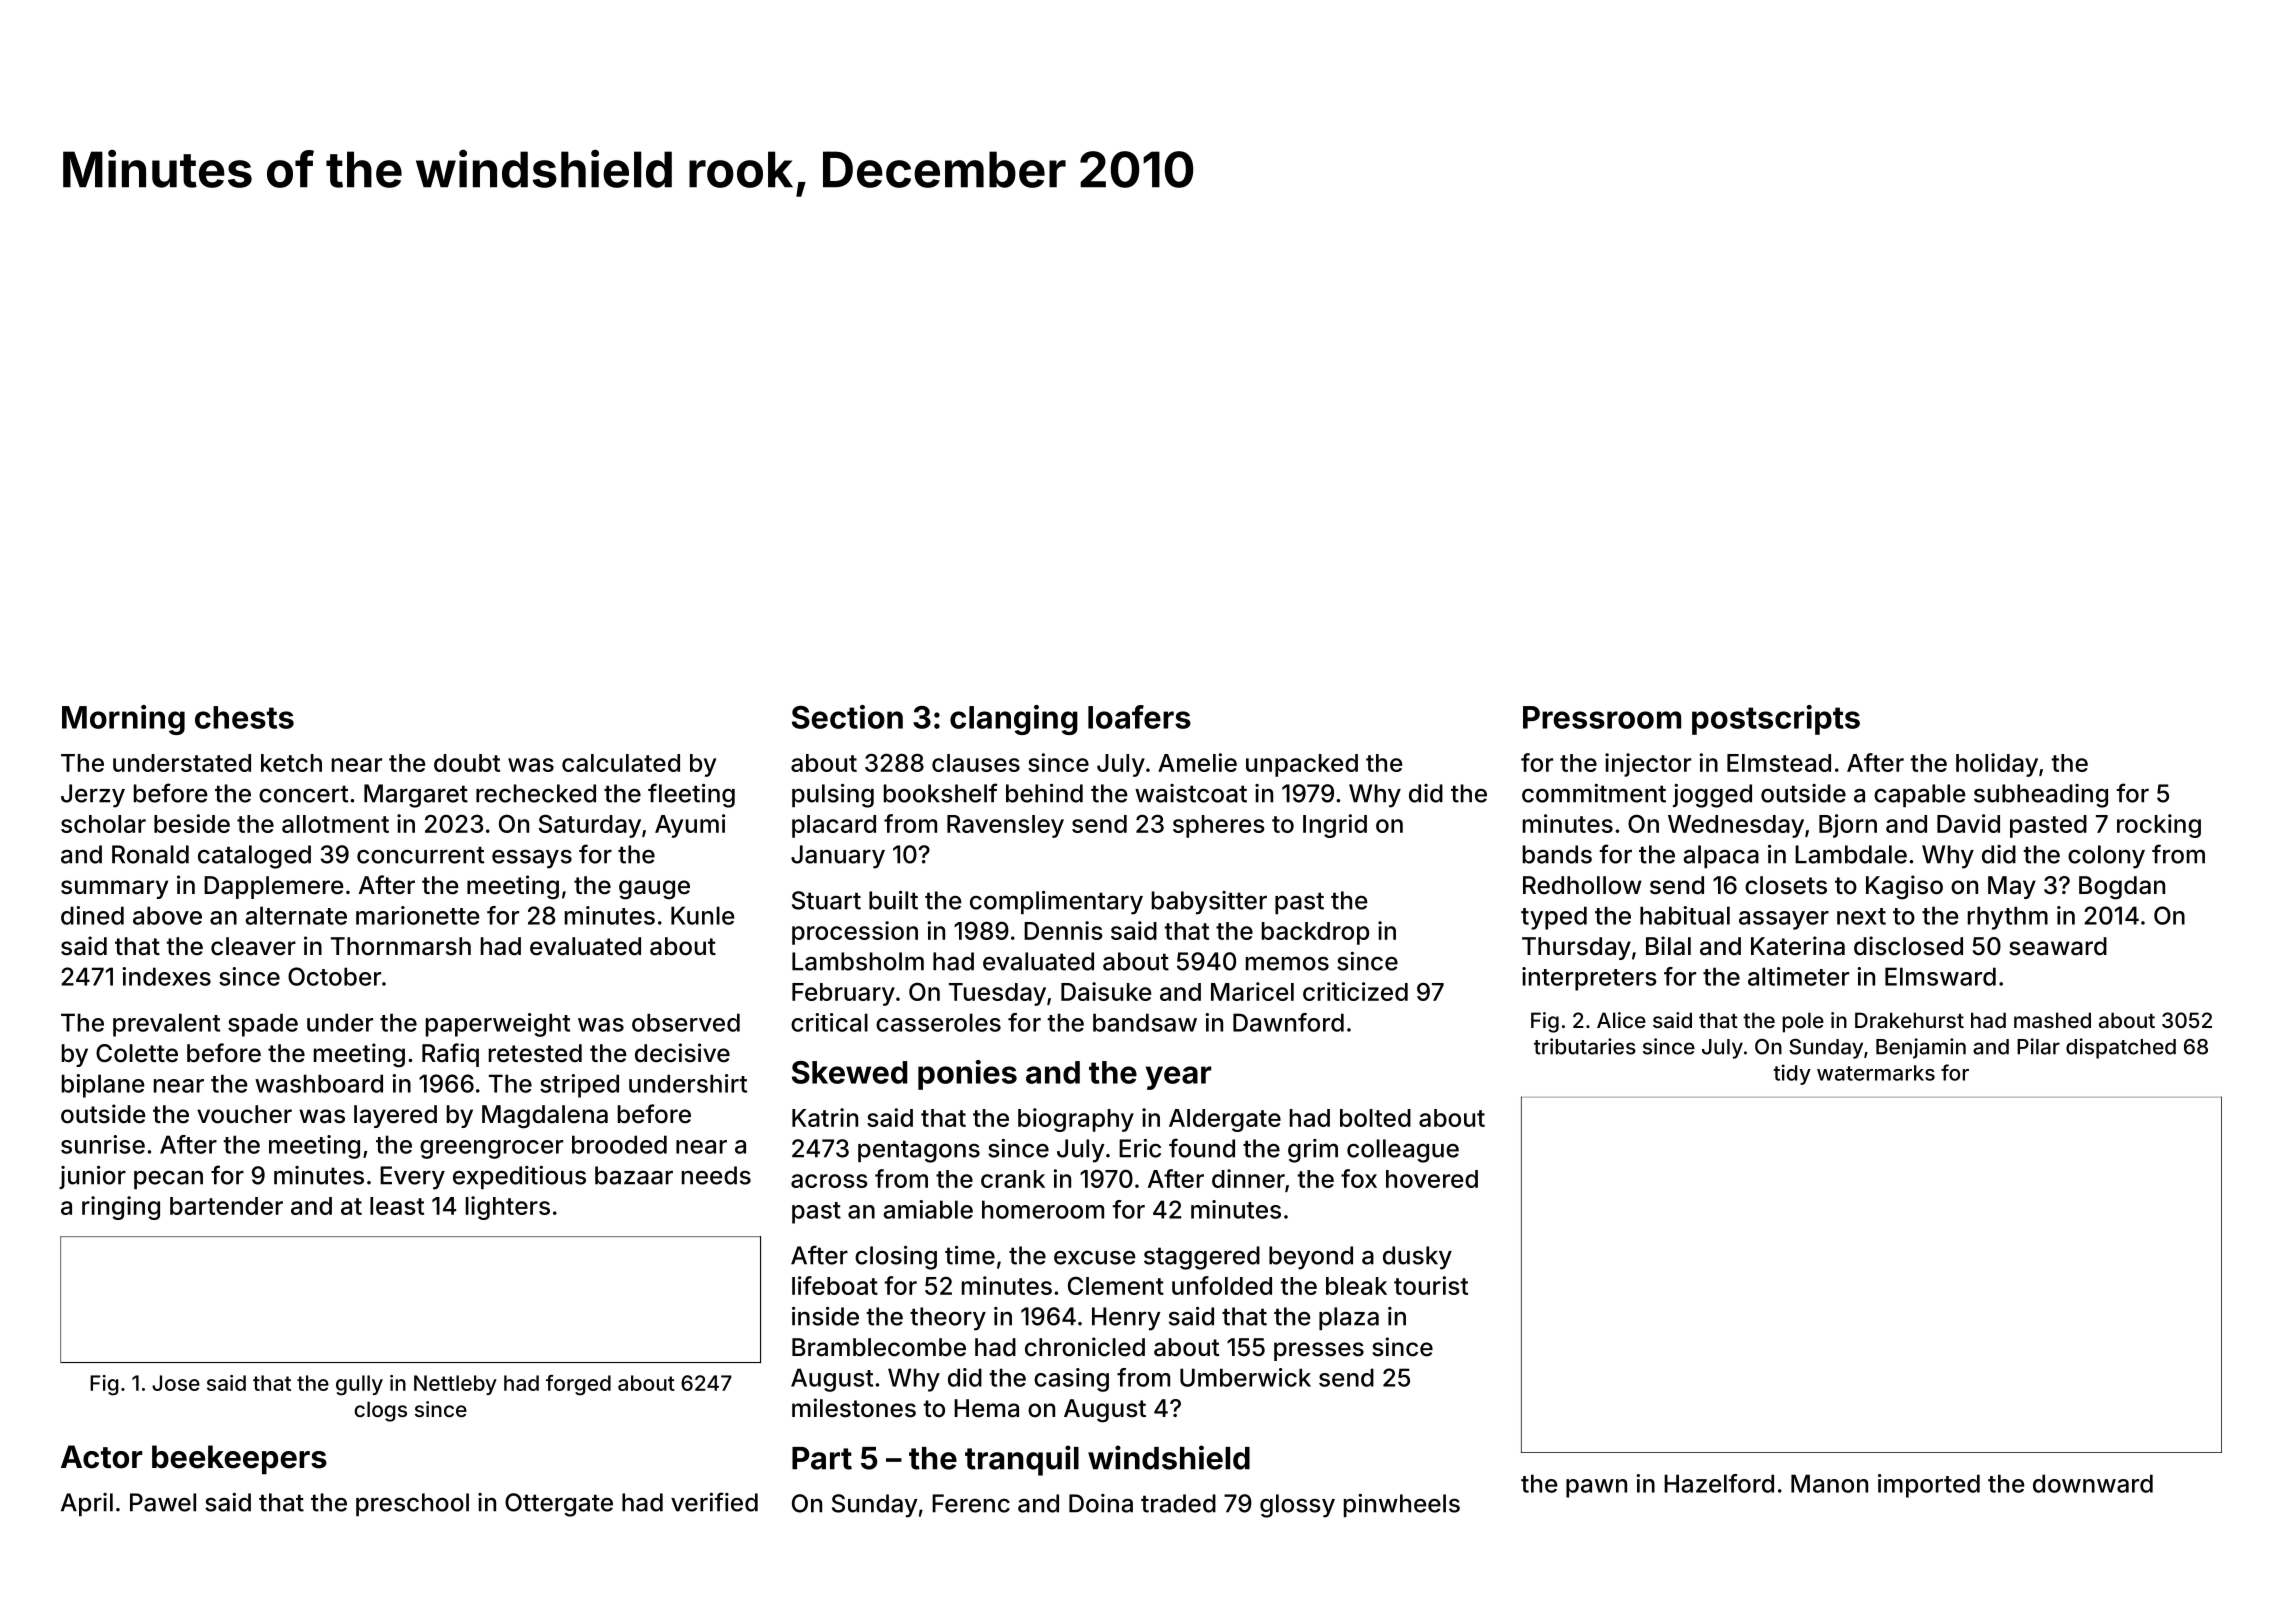 The width and height of the screenshot is (2282, 1614). What do you see at coordinates (1349, 1318) in the screenshot?
I see `plaza` at bounding box center [1349, 1318].
